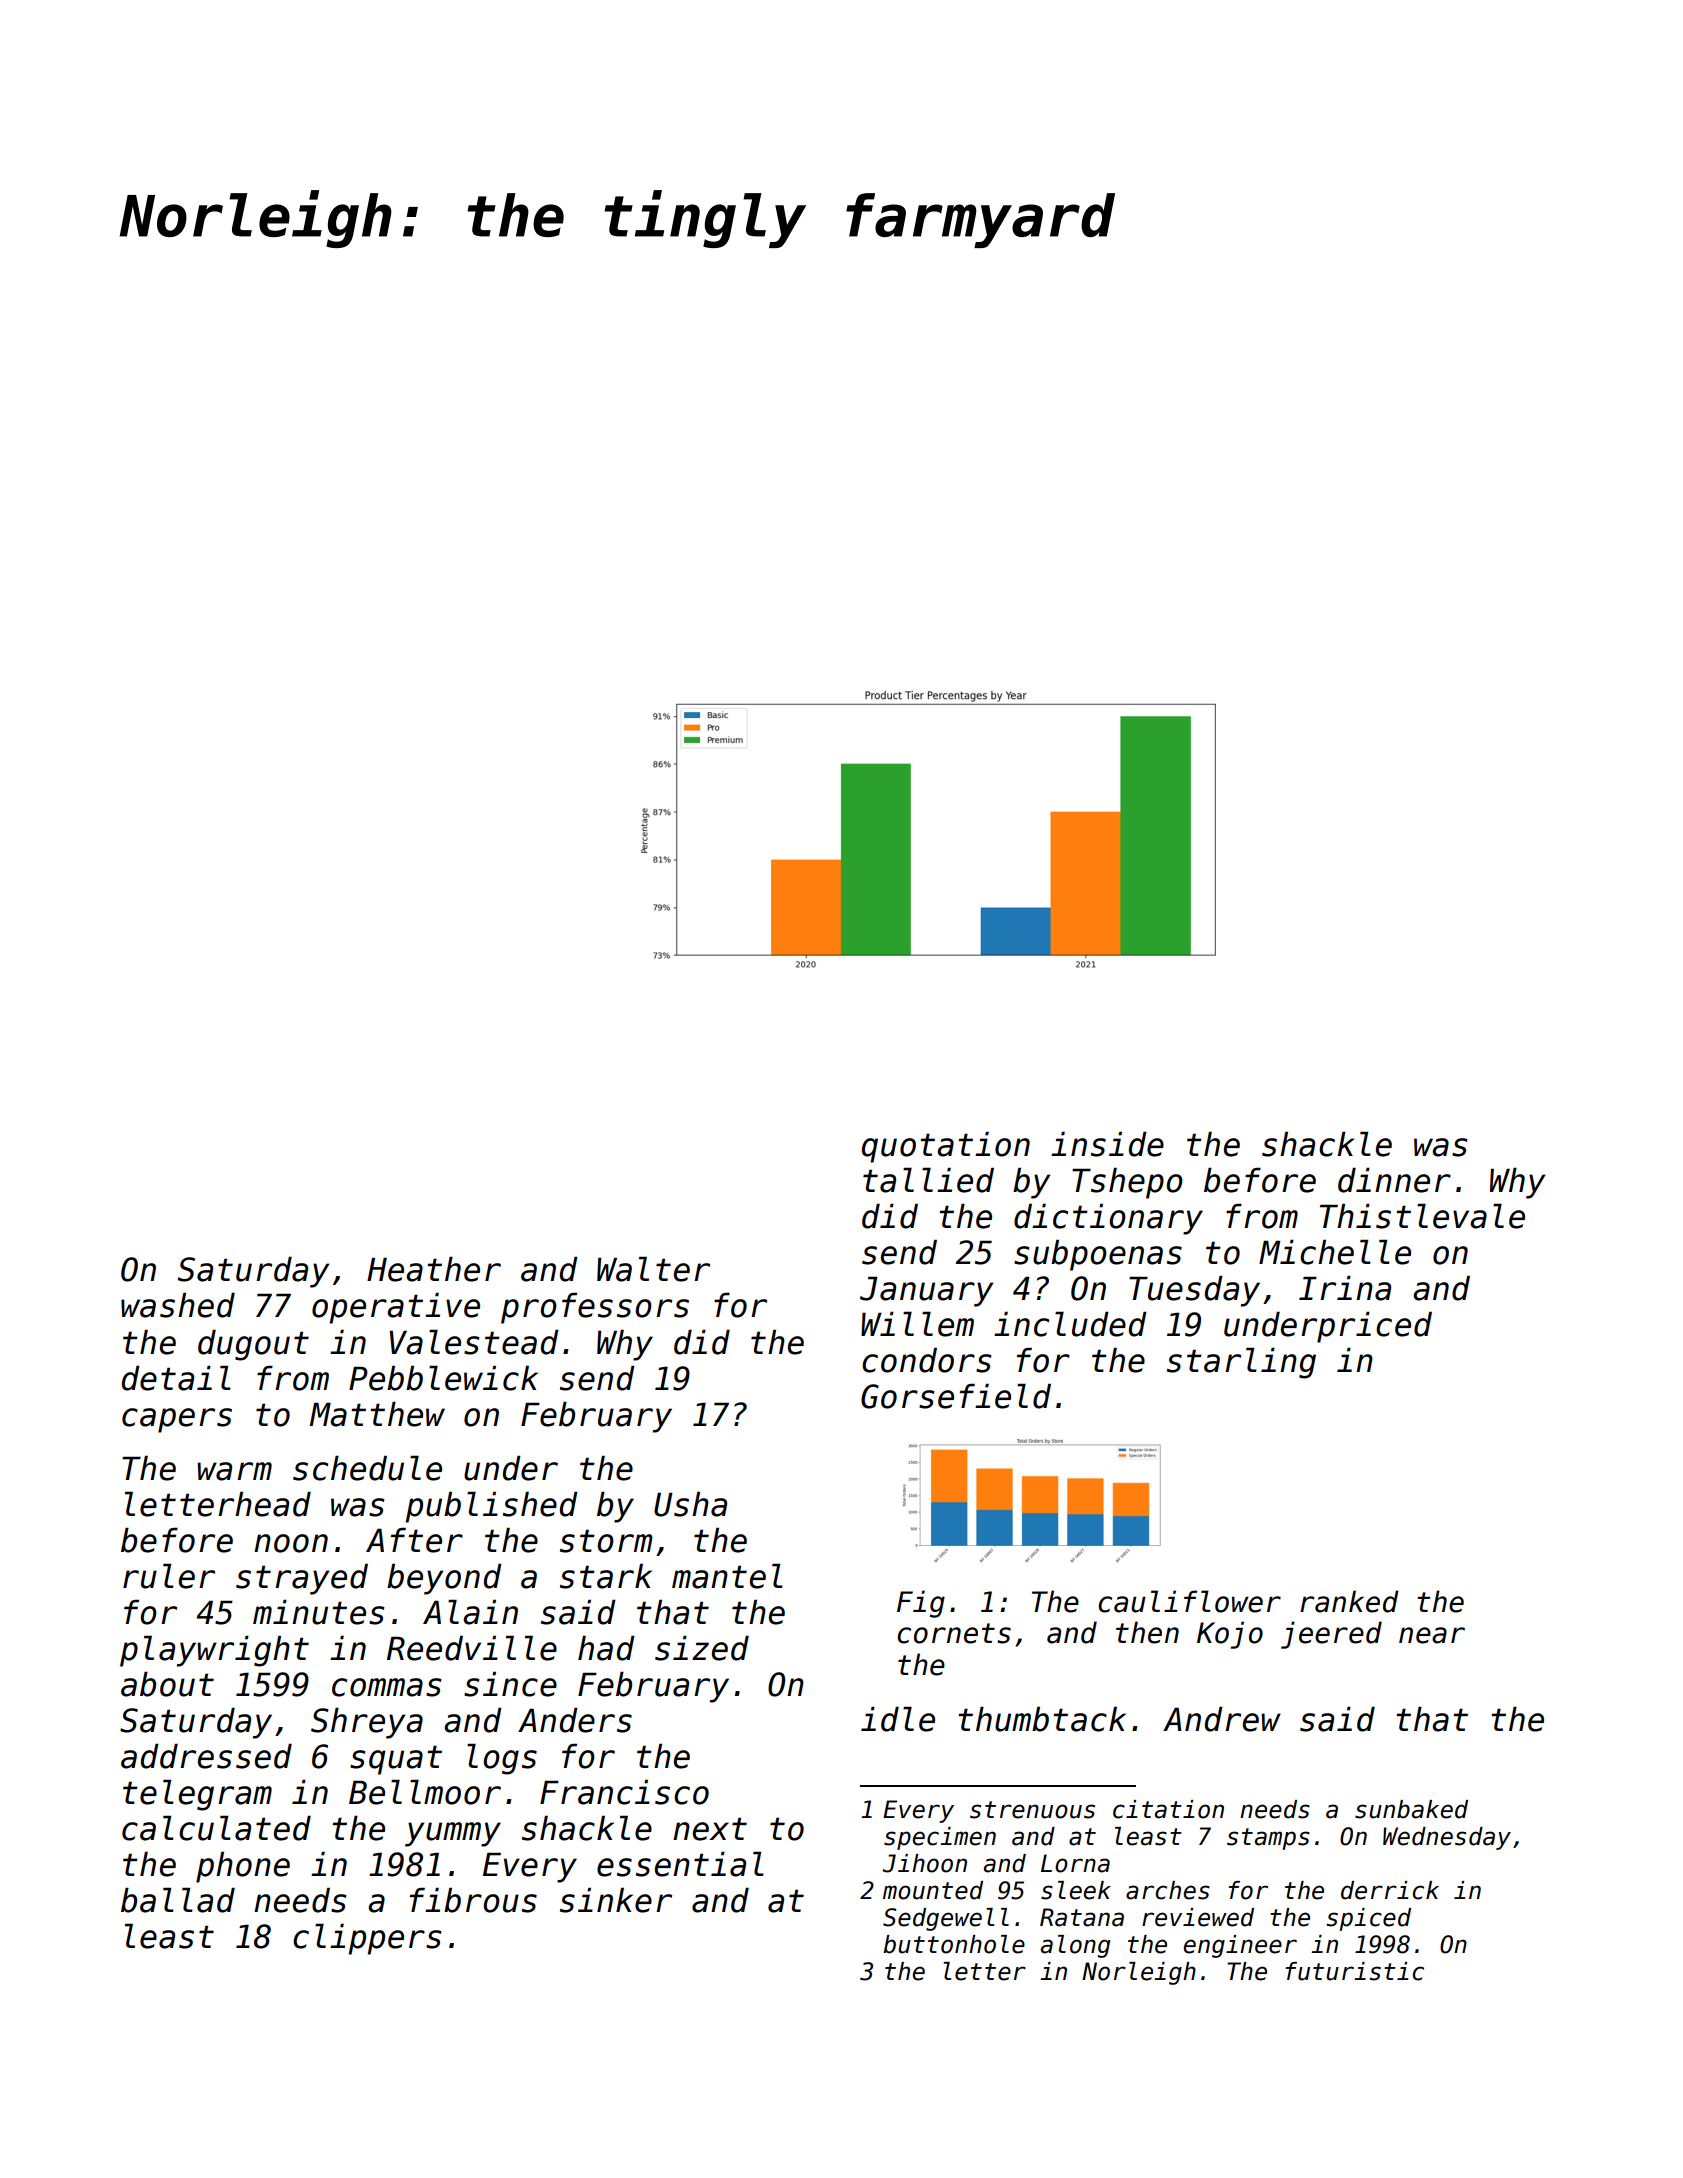  Describe the element at coordinates (1098, 1255) in the page. I see `subpoenas` at that location.
